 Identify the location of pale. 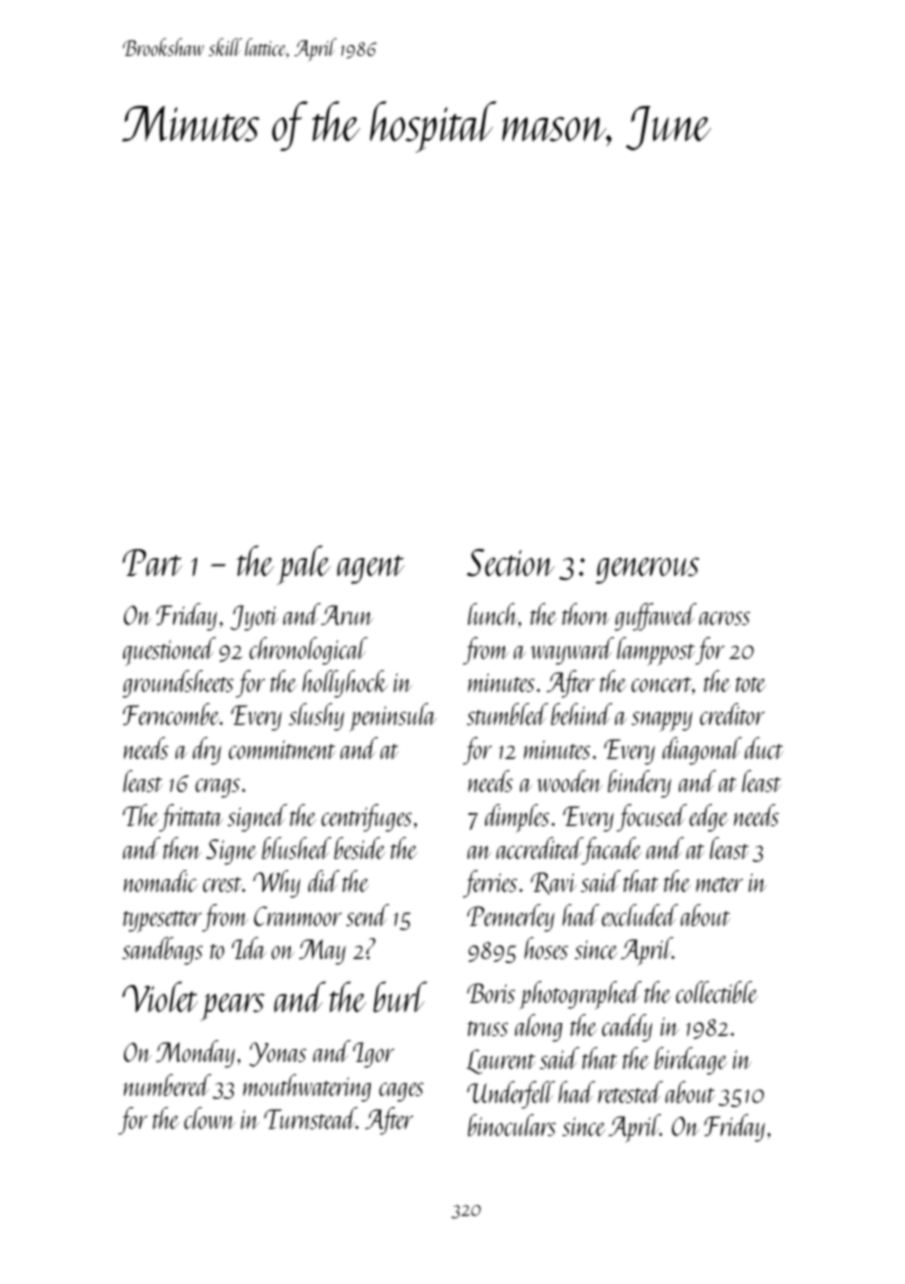
(304, 565).
